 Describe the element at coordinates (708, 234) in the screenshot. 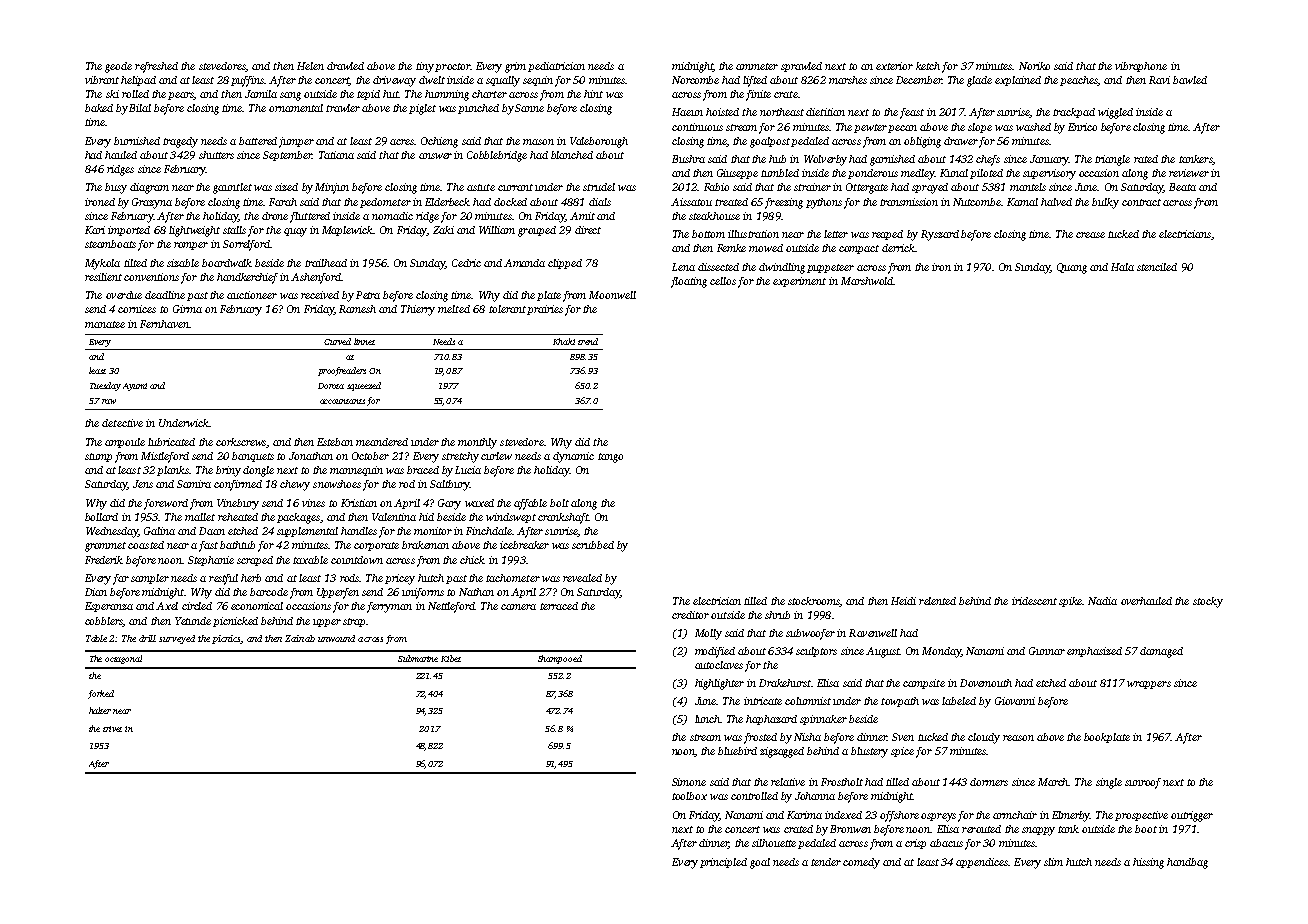

I see `bottom` at that location.
